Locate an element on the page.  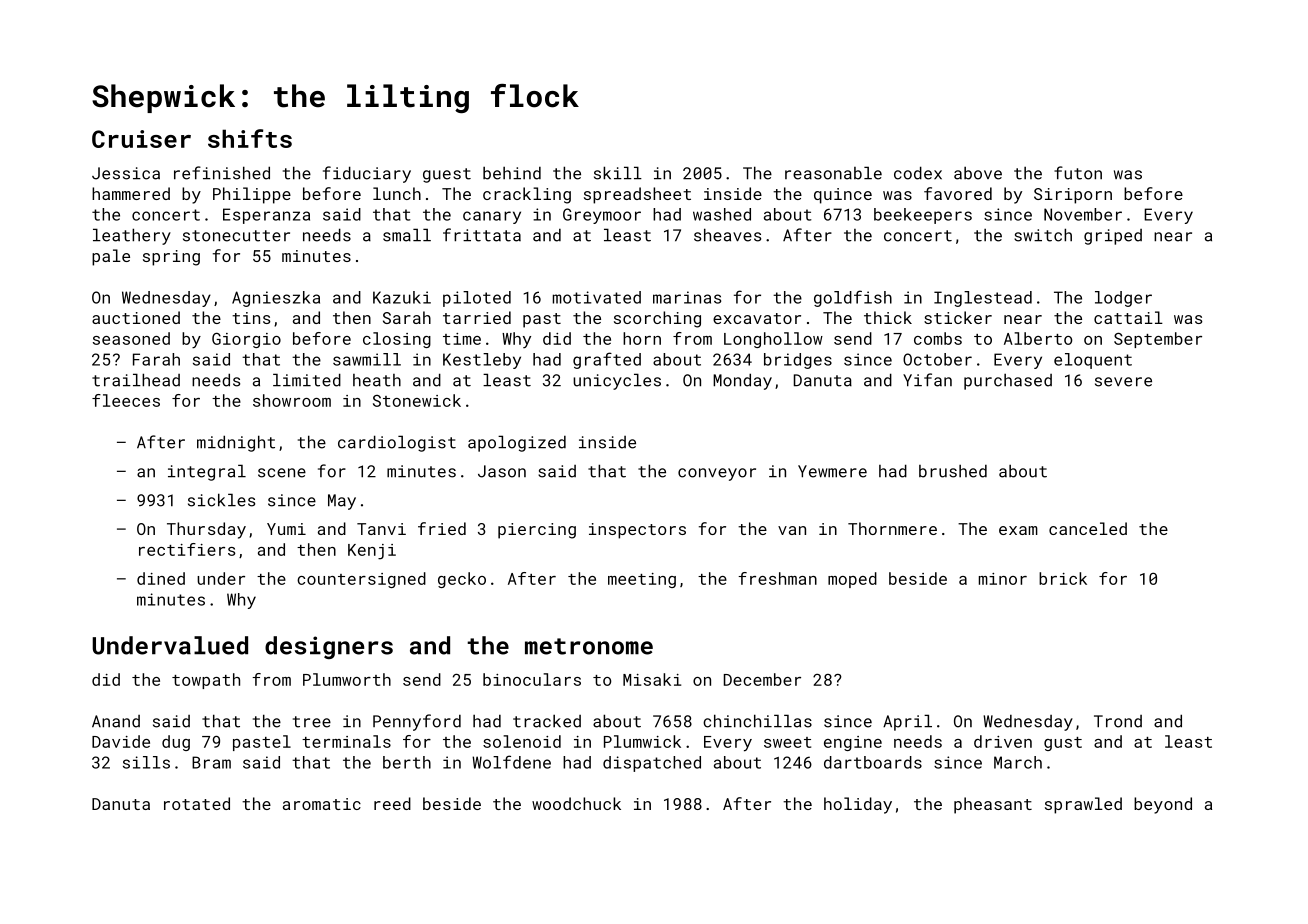
purchased is located at coordinates (1008, 382).
